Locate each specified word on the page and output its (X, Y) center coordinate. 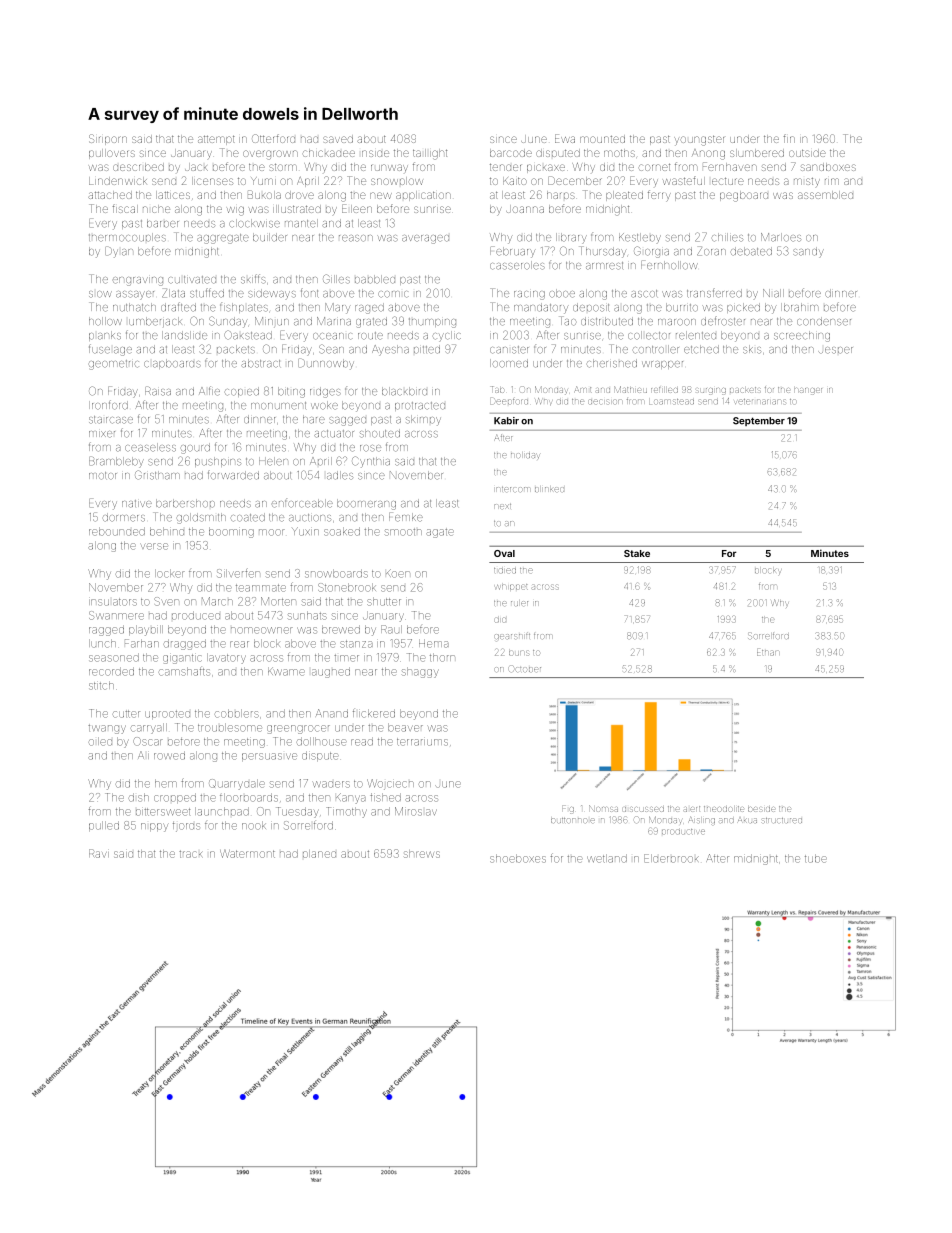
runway (389, 168)
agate (440, 533)
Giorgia (651, 252)
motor (103, 476)
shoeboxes (518, 858)
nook (254, 825)
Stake (637, 553)
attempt (216, 140)
